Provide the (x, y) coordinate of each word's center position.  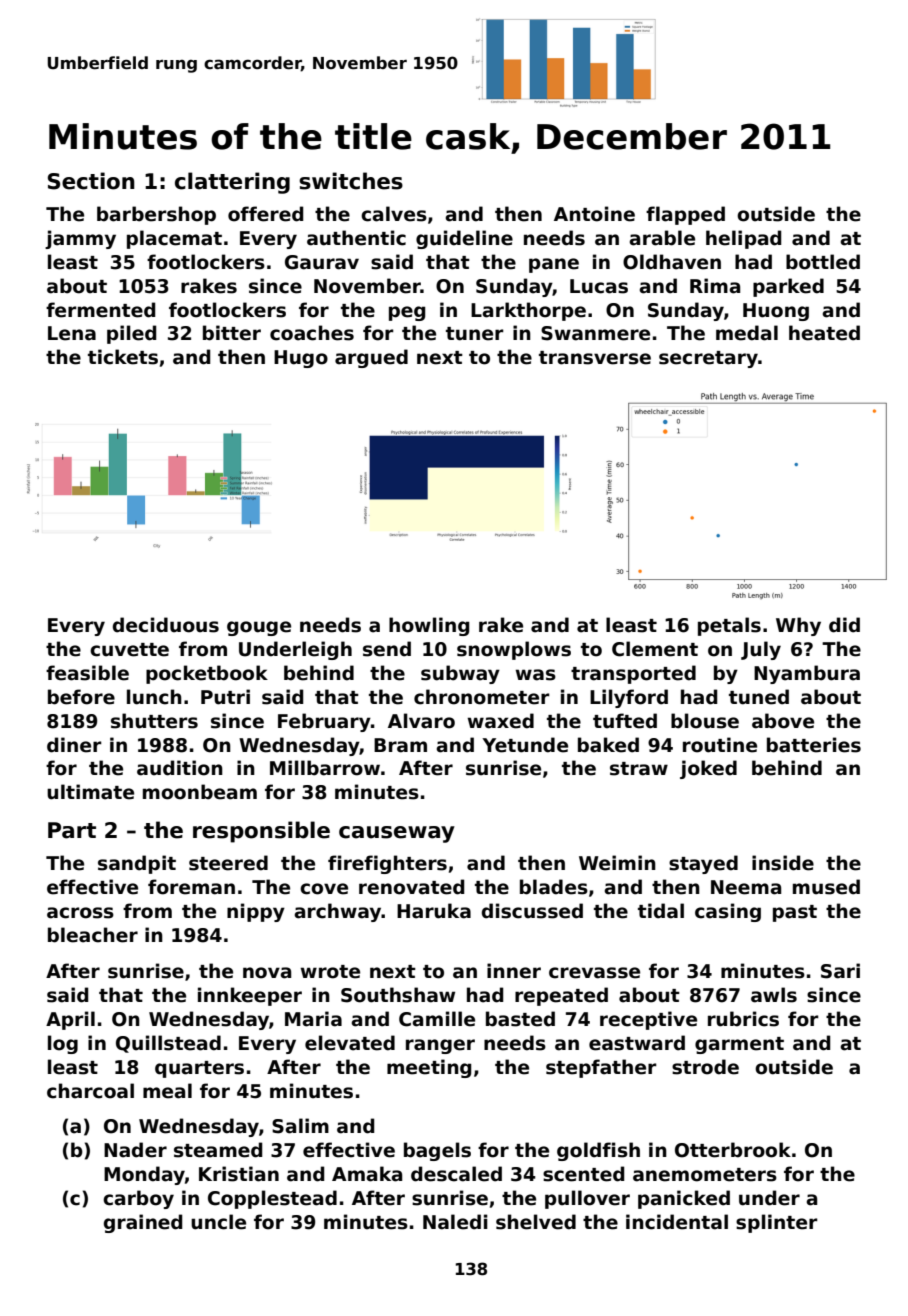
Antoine (594, 214)
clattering (232, 183)
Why (798, 626)
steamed (218, 1150)
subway (460, 674)
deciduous (166, 625)
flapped (685, 215)
